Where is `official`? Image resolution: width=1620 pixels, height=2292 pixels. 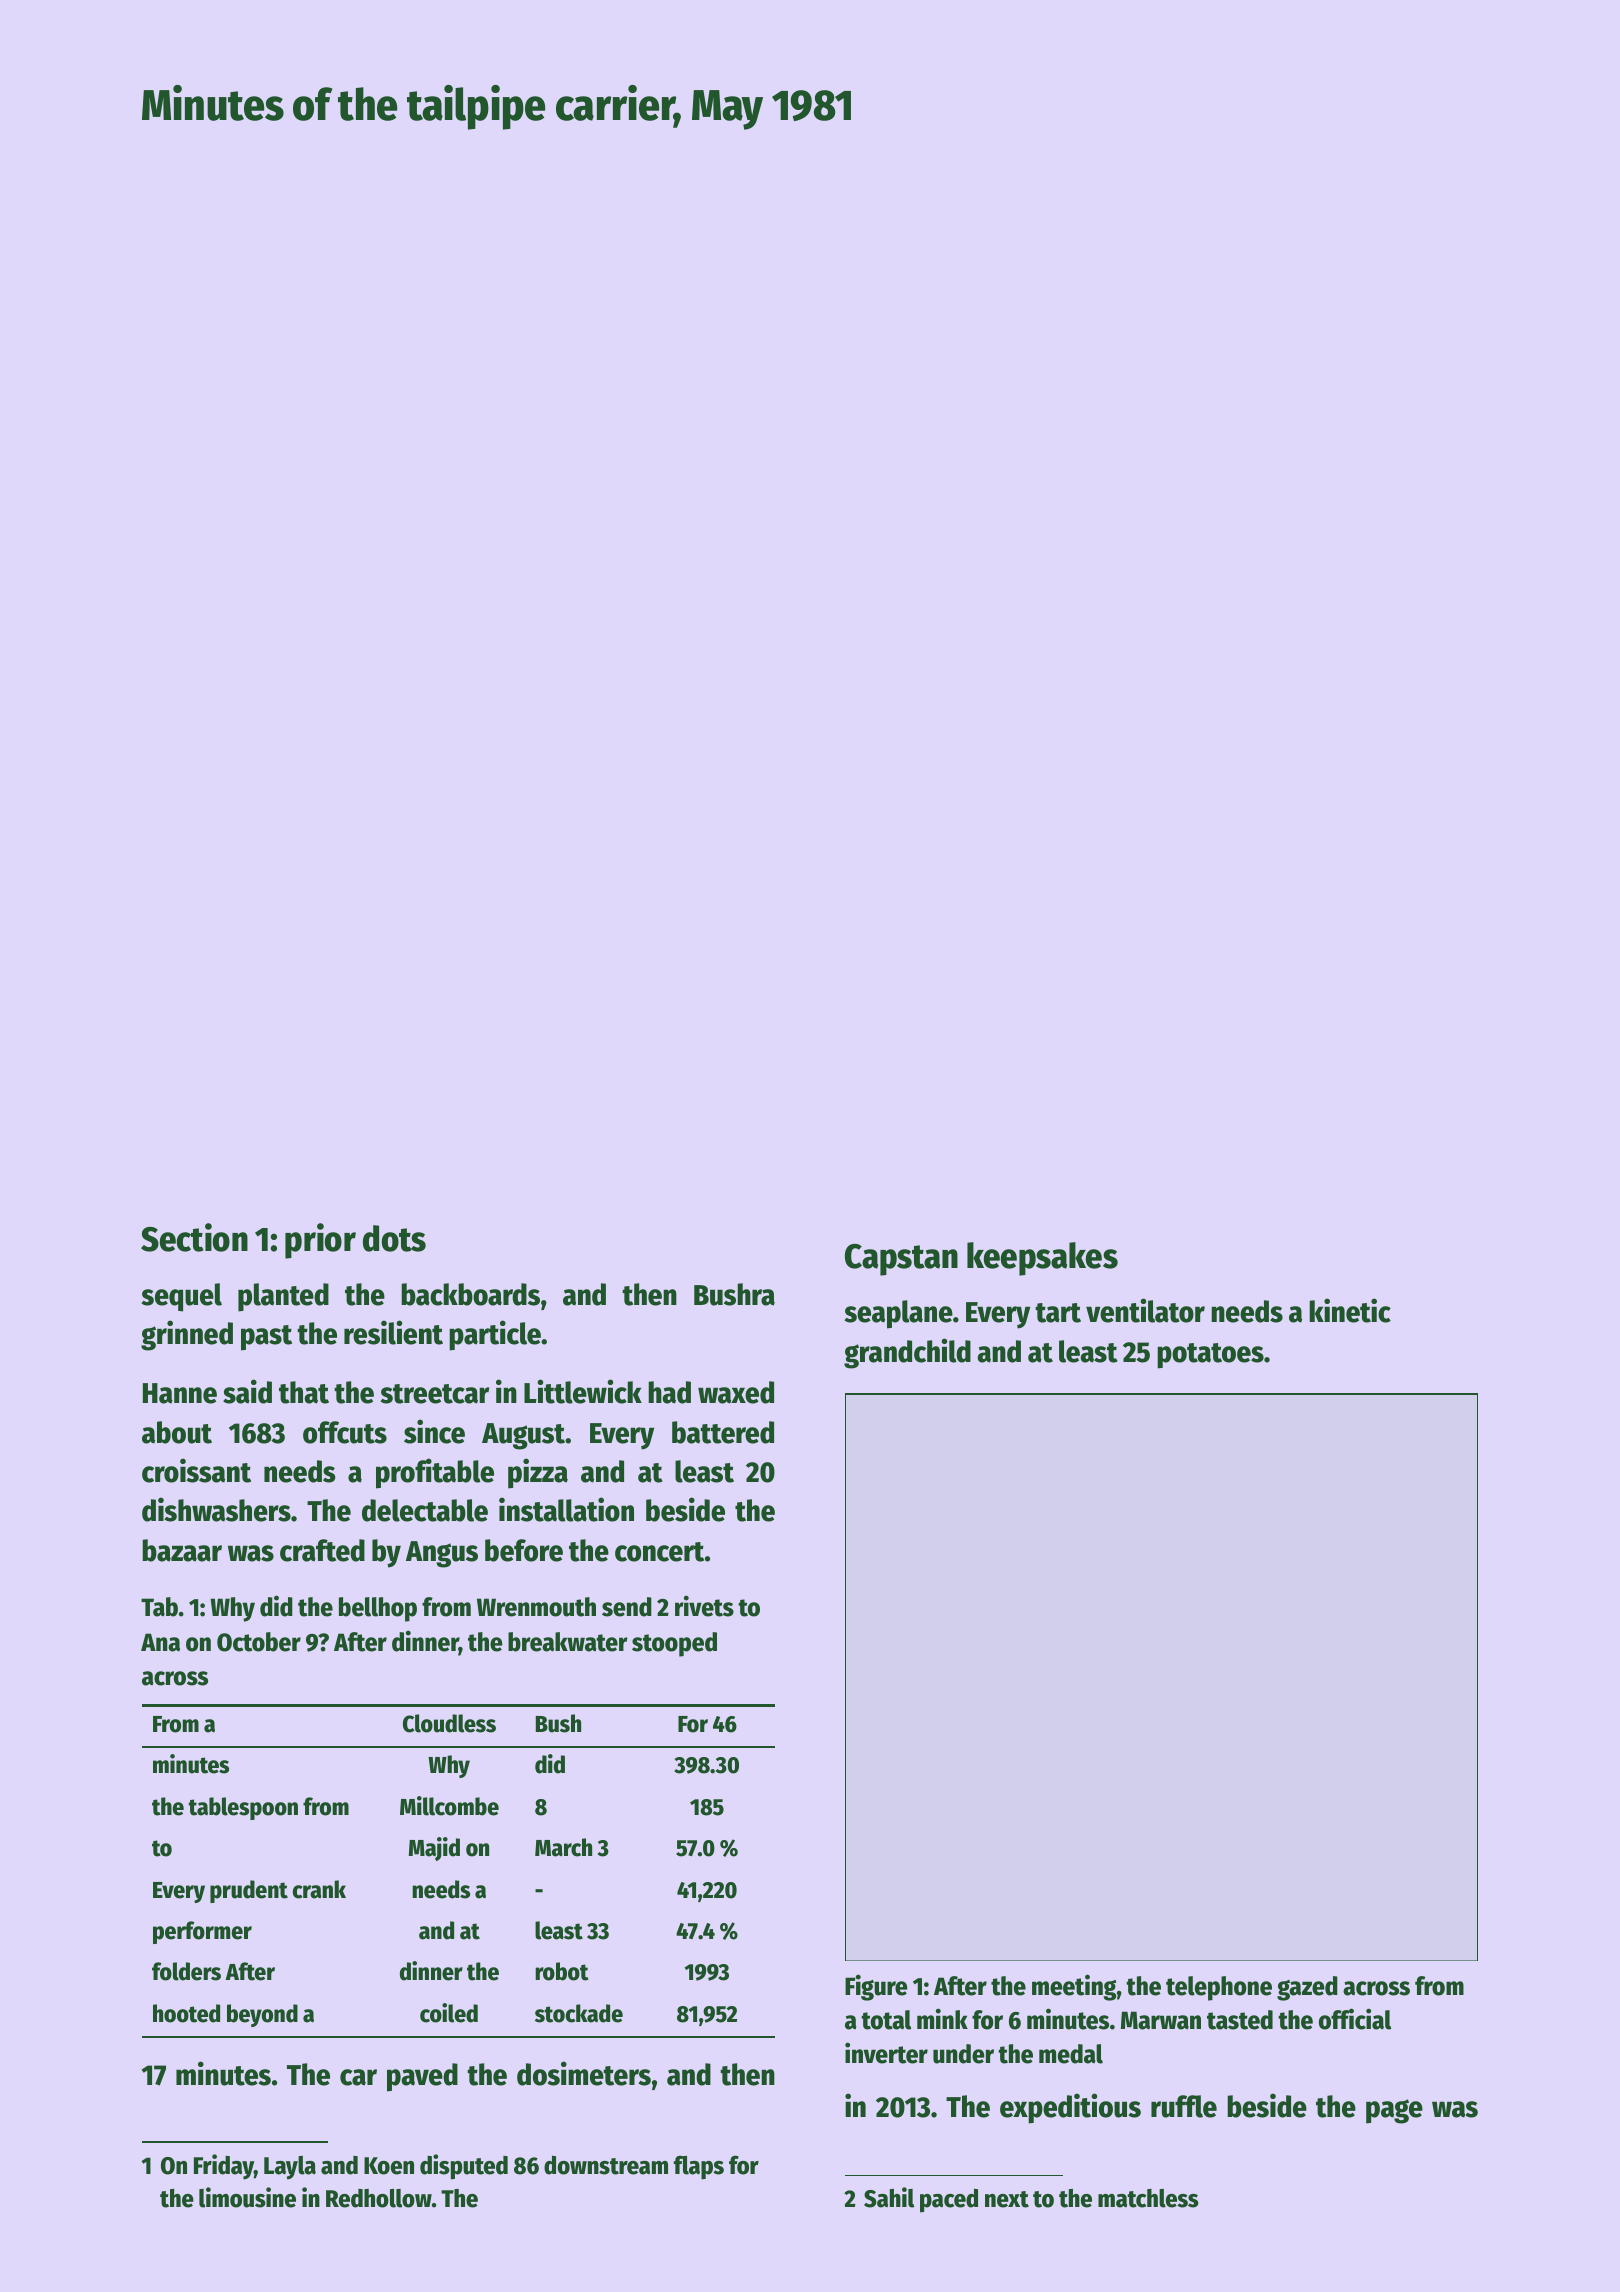
official is located at coordinates (1355, 2019).
